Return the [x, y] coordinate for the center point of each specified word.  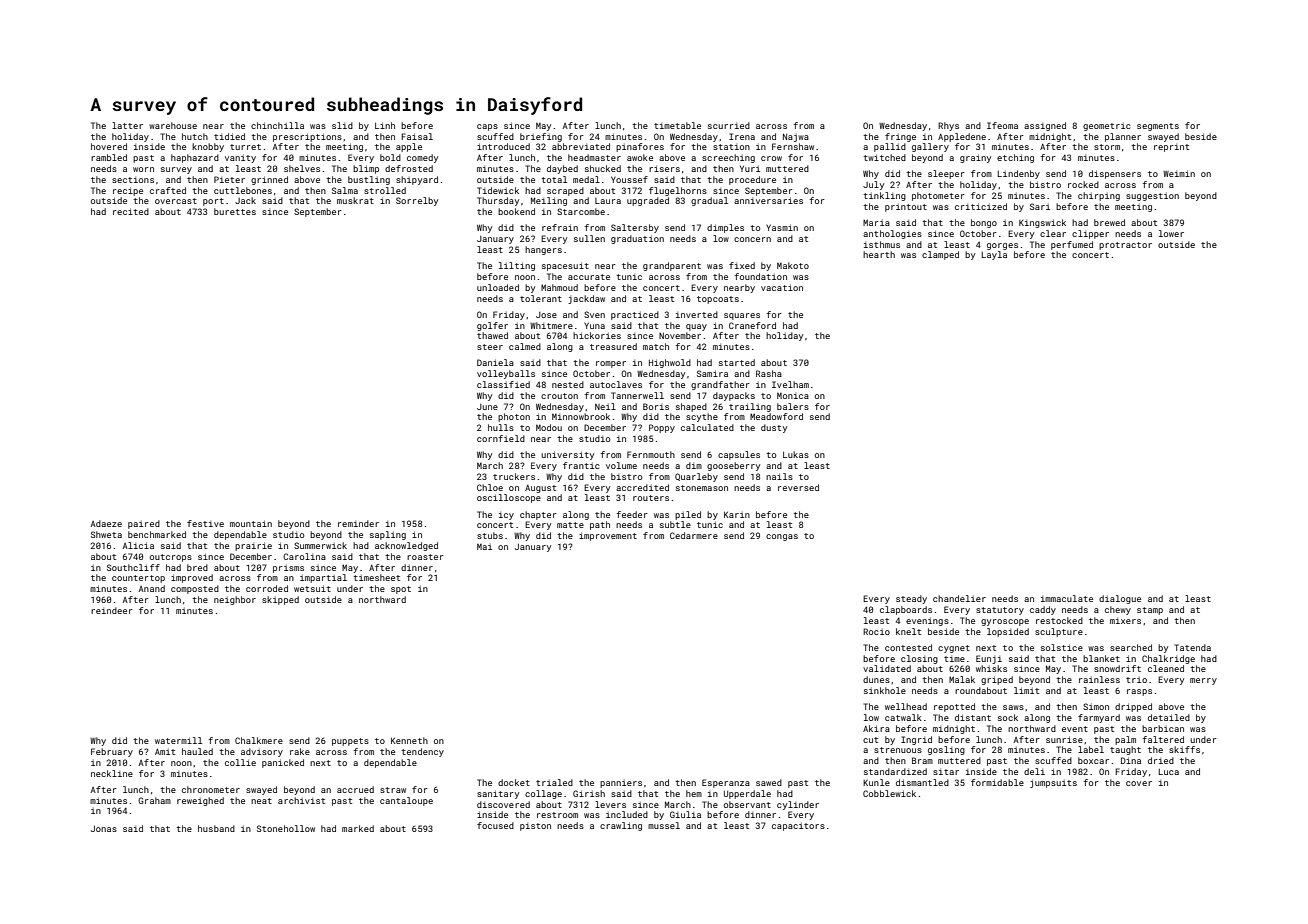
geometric [1107, 127]
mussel [664, 825]
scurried [729, 125]
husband [216, 828]
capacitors [798, 827]
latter [127, 125]
